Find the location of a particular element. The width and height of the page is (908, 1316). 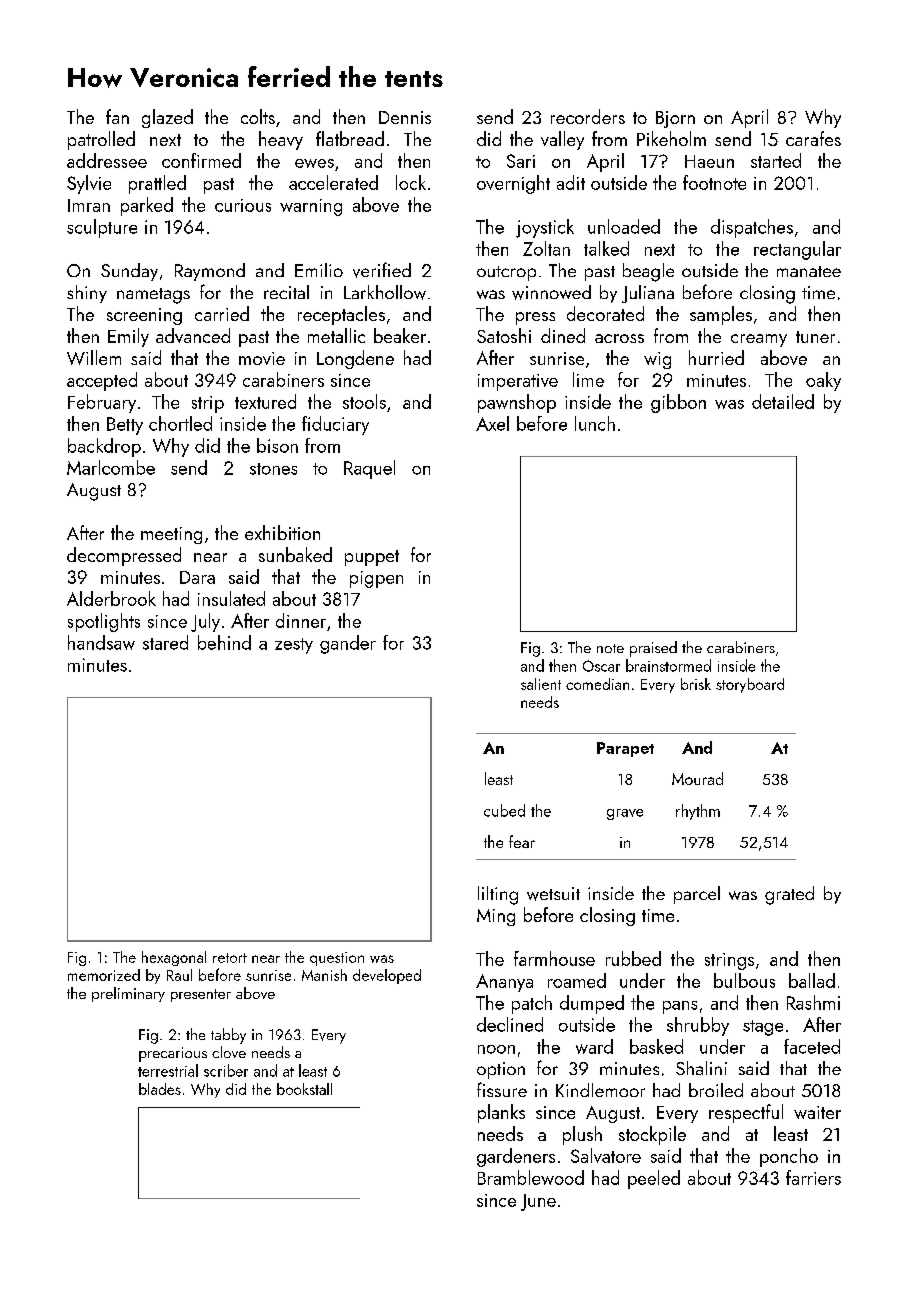

gibbon is located at coordinates (678, 403).
